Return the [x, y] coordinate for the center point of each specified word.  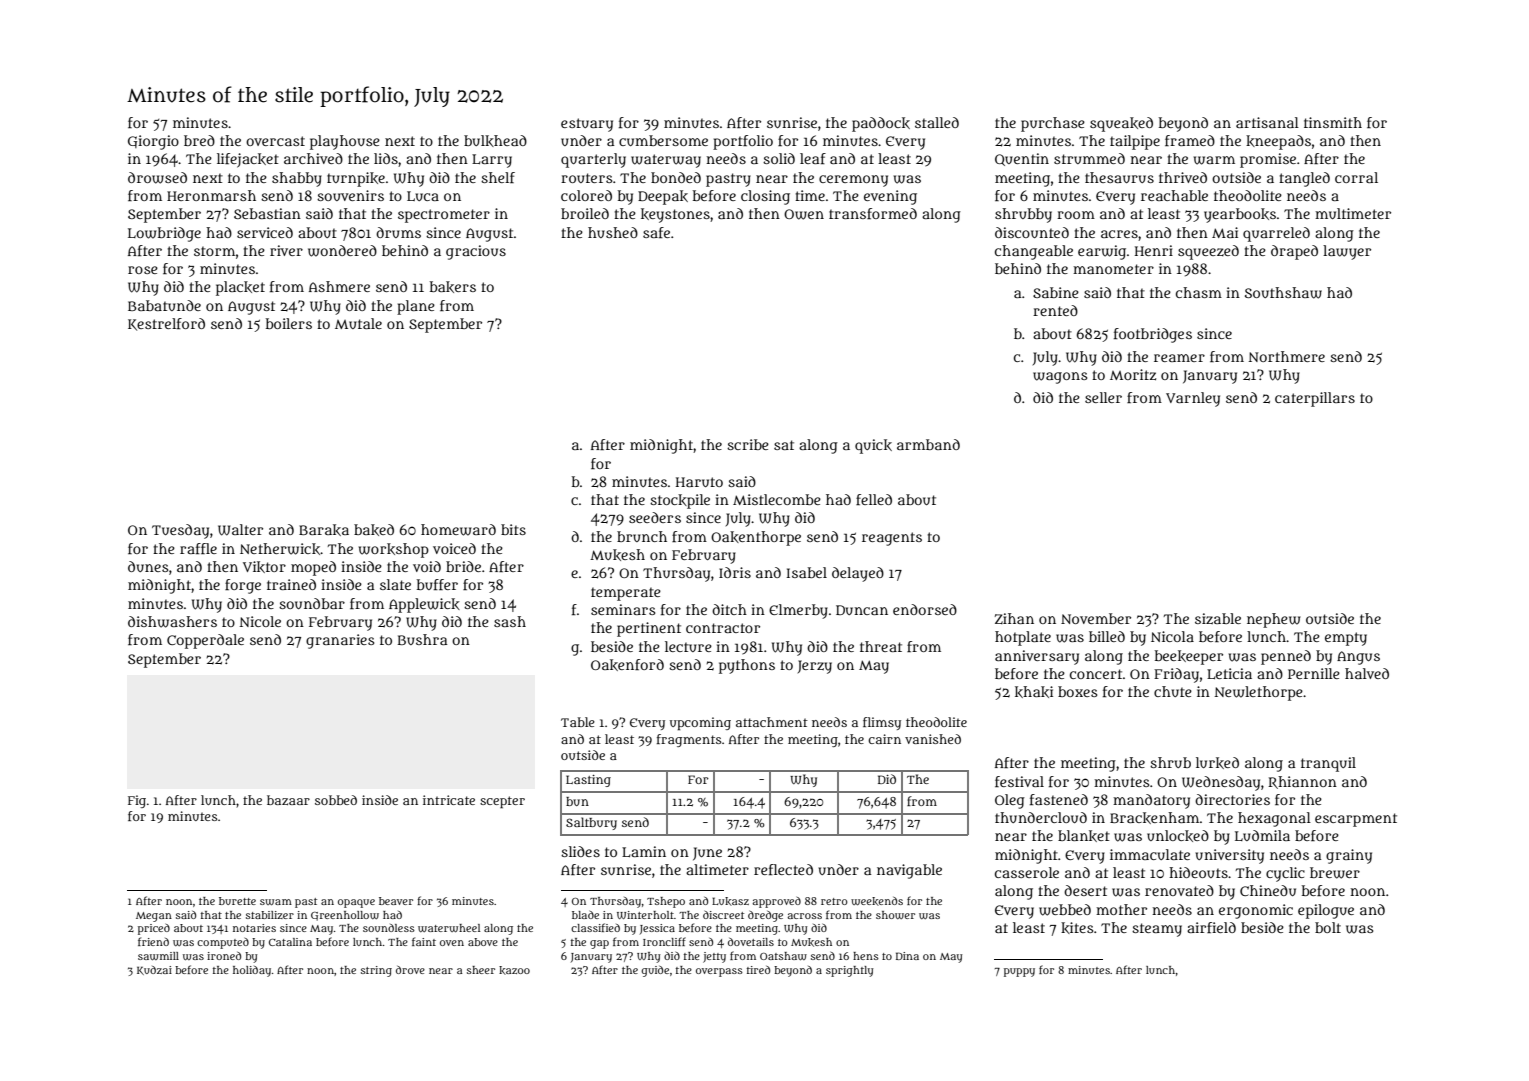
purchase [1053, 124]
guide [655, 971]
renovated [1179, 890]
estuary [587, 125]
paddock [881, 124]
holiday [252, 971]
